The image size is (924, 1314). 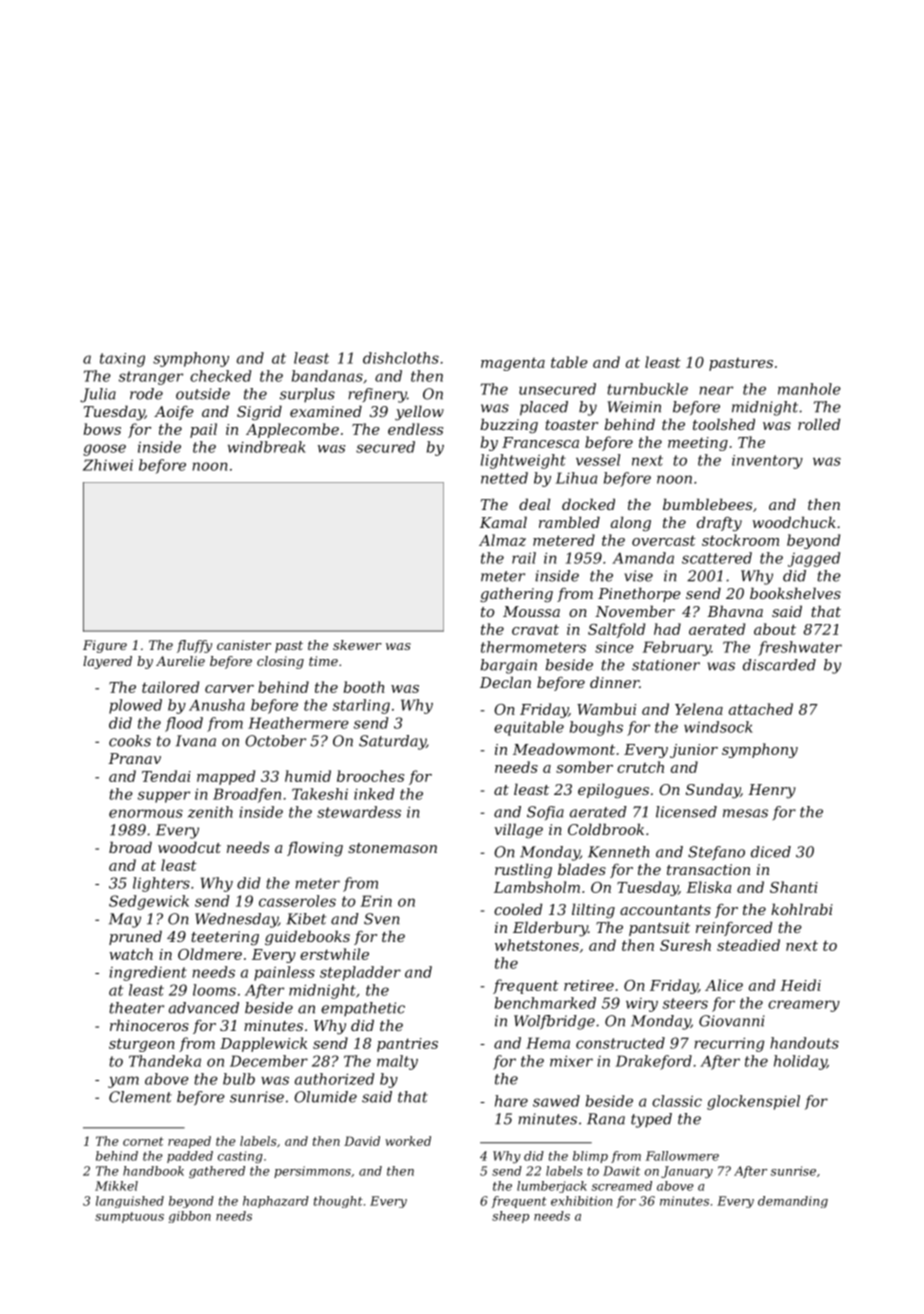 I want to click on brooches, so click(x=370, y=776).
